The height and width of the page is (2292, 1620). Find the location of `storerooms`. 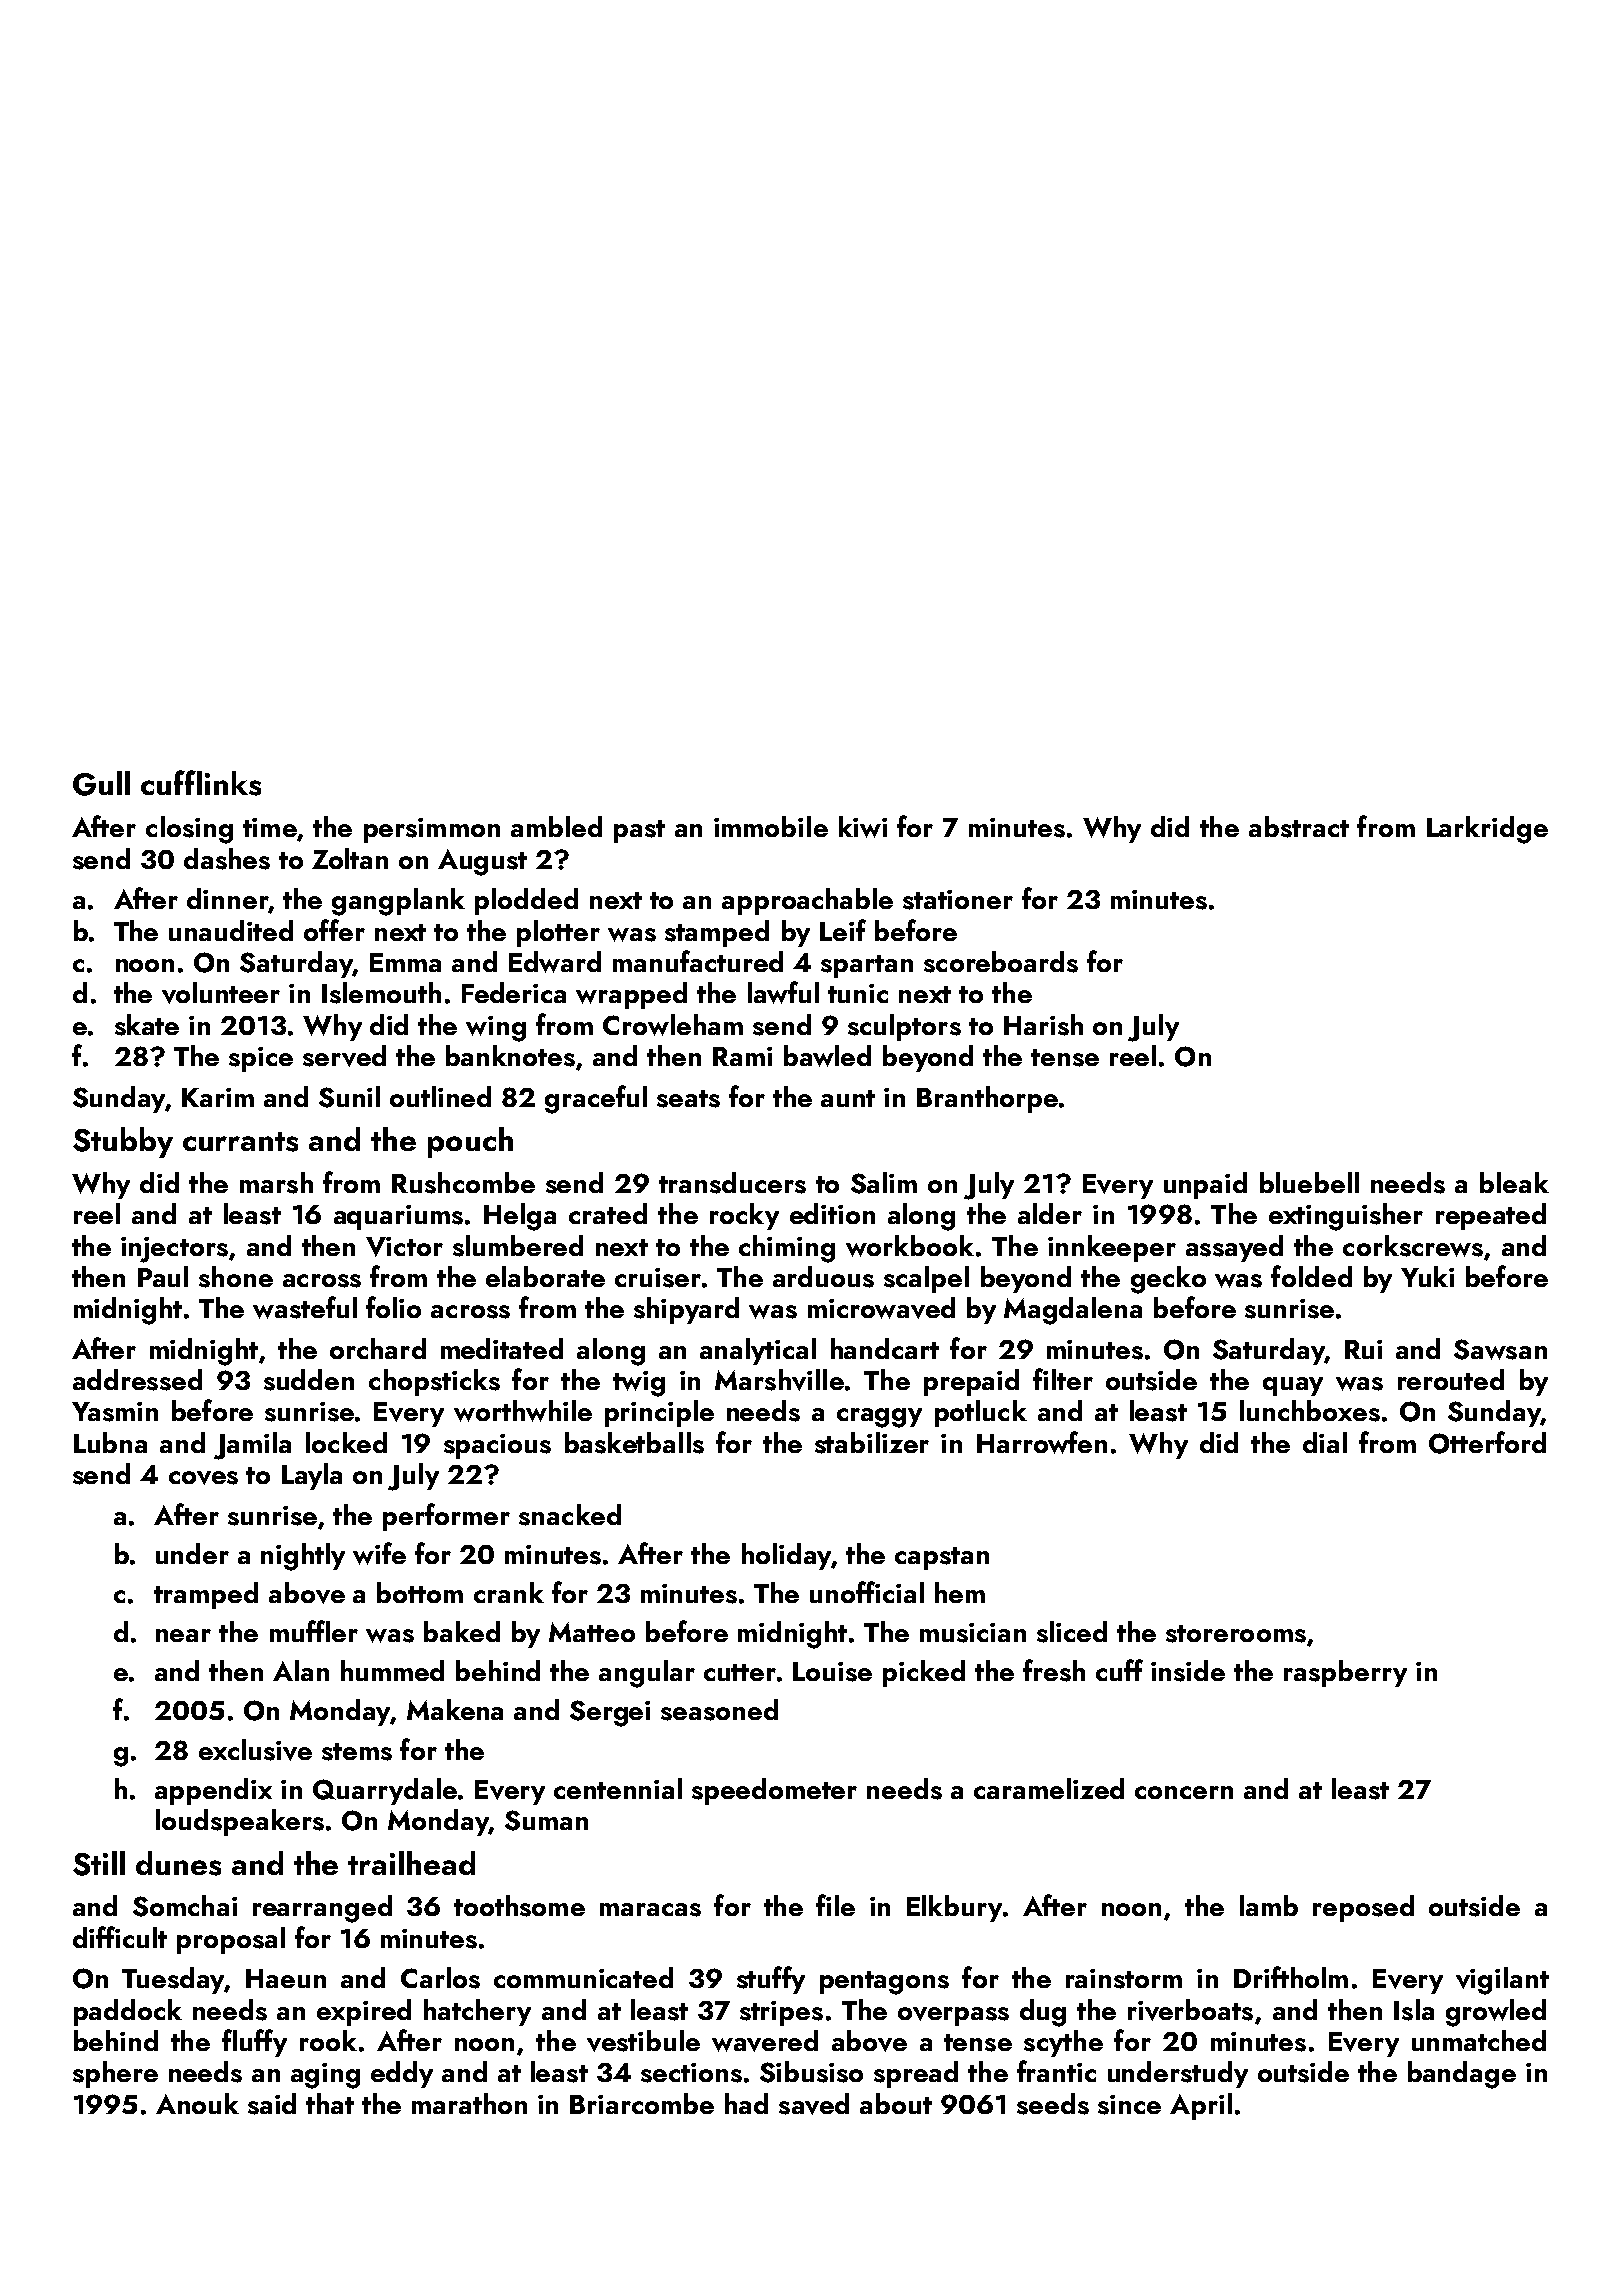

storerooms is located at coordinates (1236, 1634).
